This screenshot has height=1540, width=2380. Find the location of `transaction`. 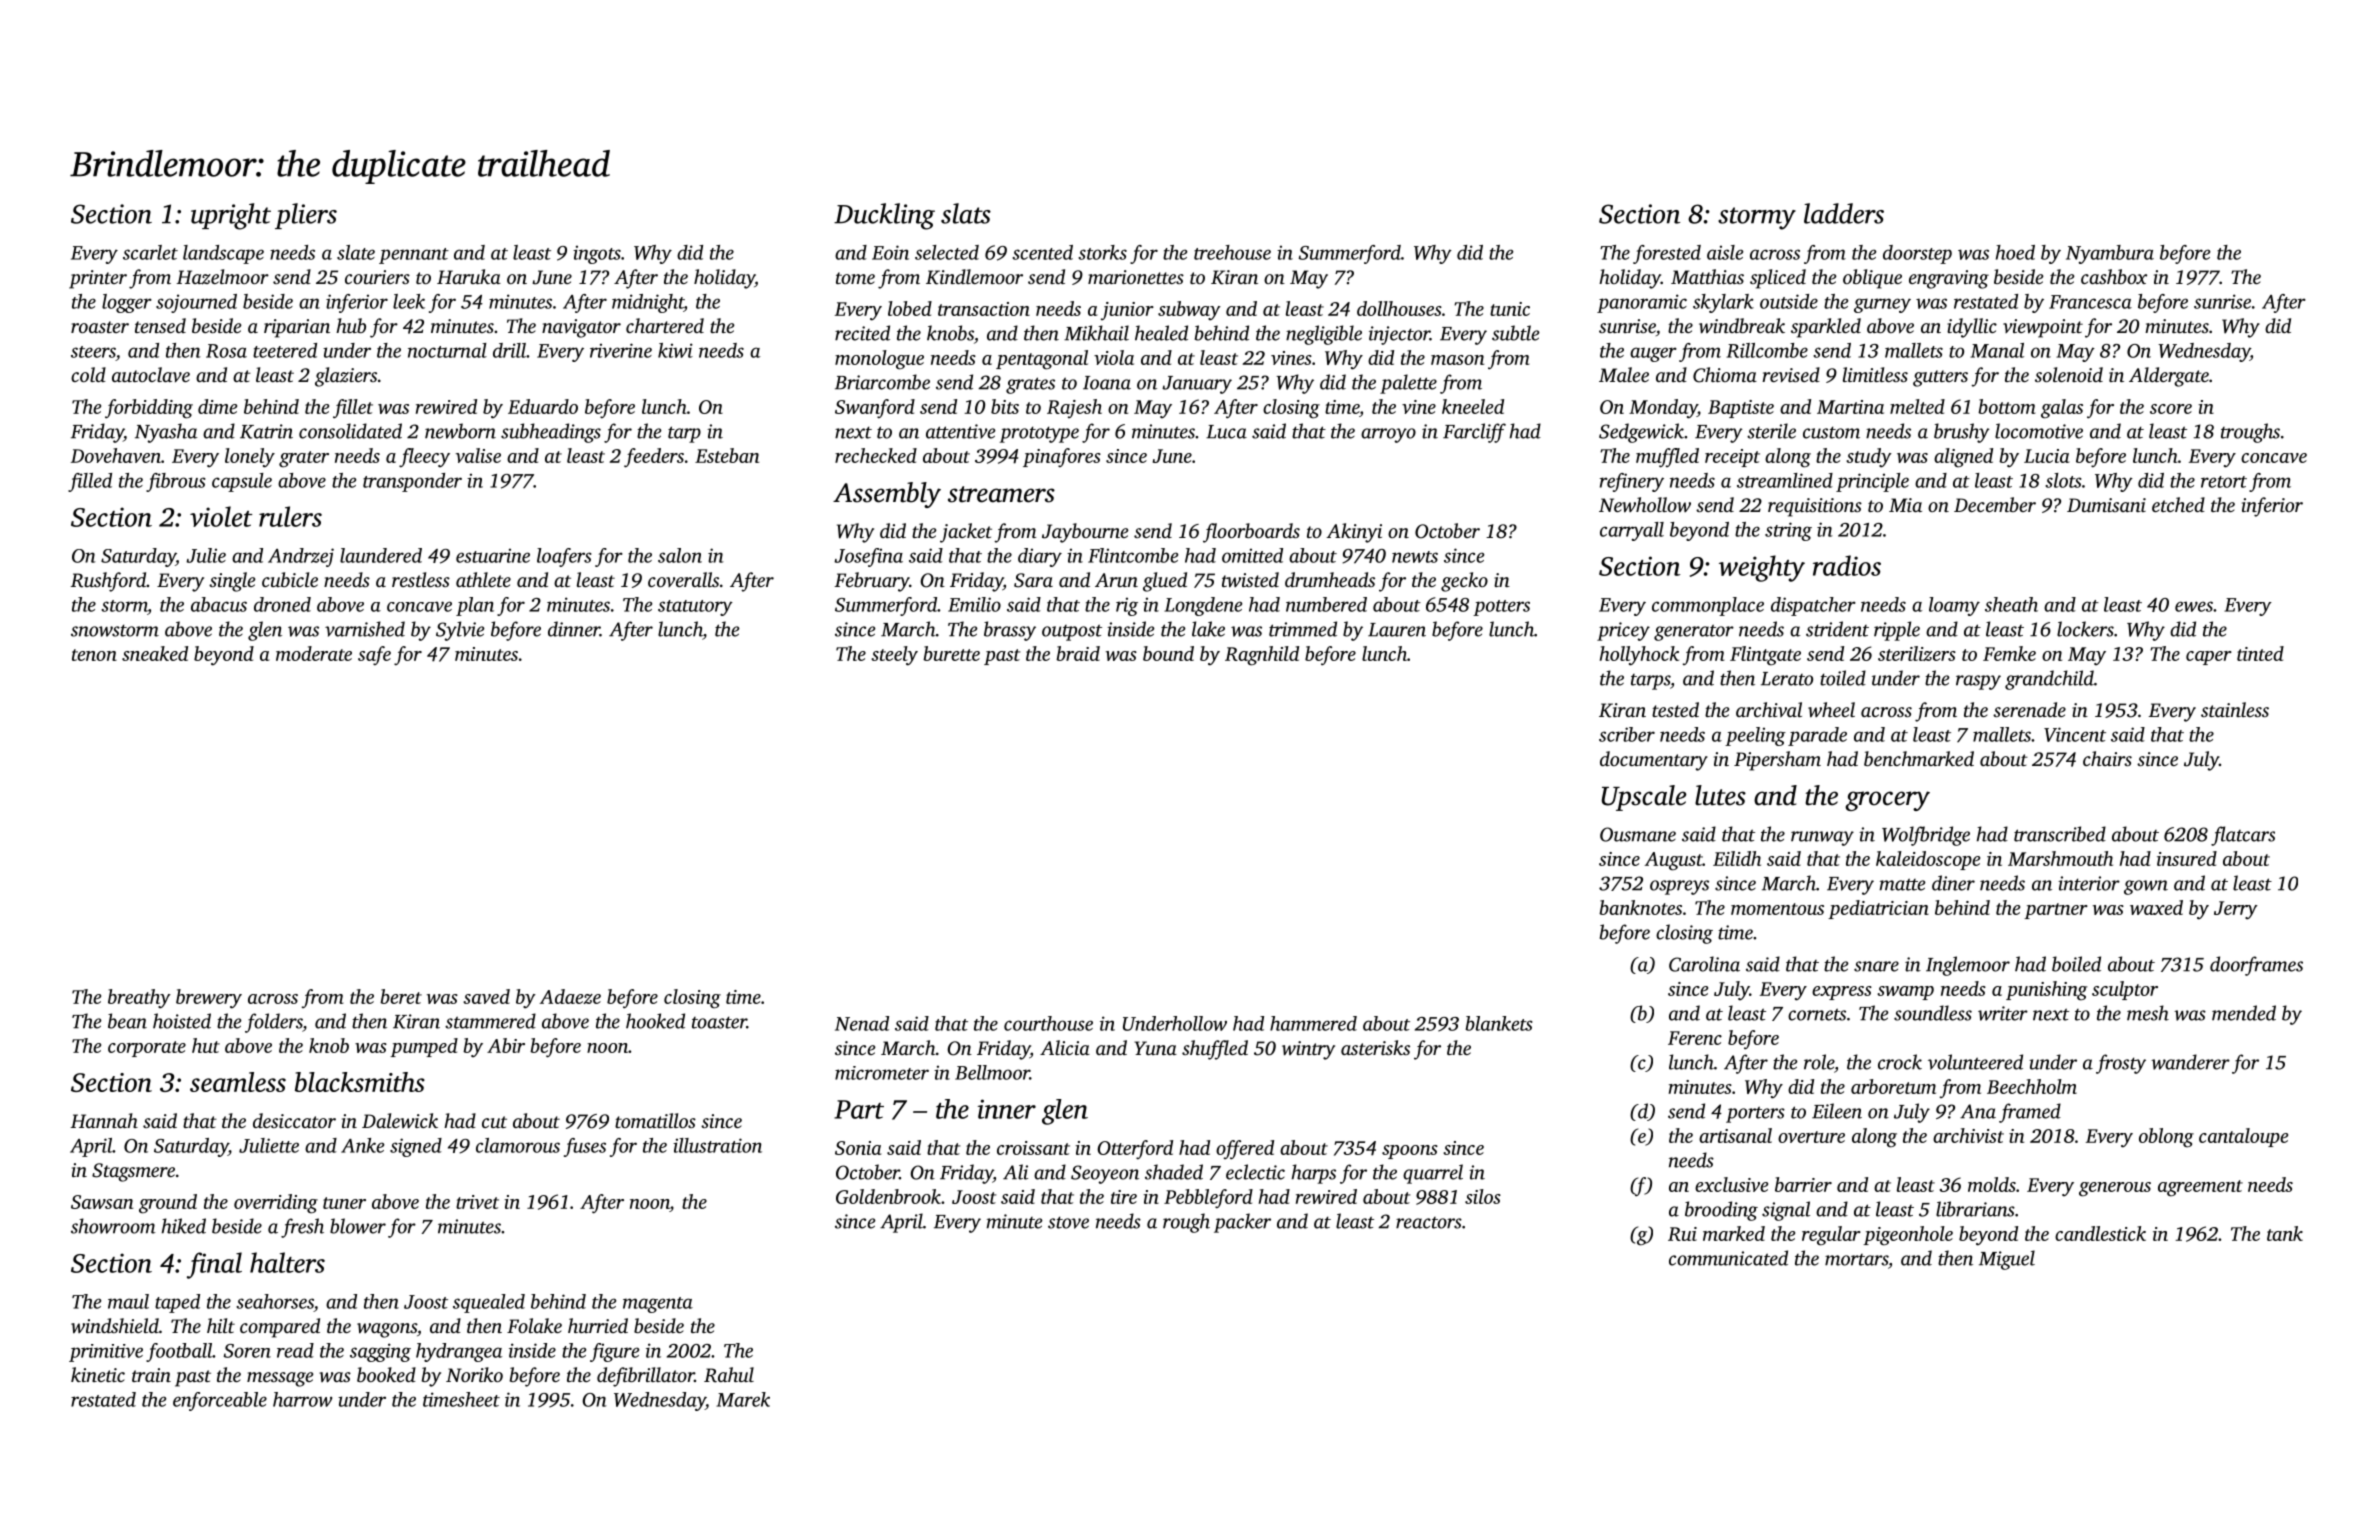

transaction is located at coordinates (984, 309).
